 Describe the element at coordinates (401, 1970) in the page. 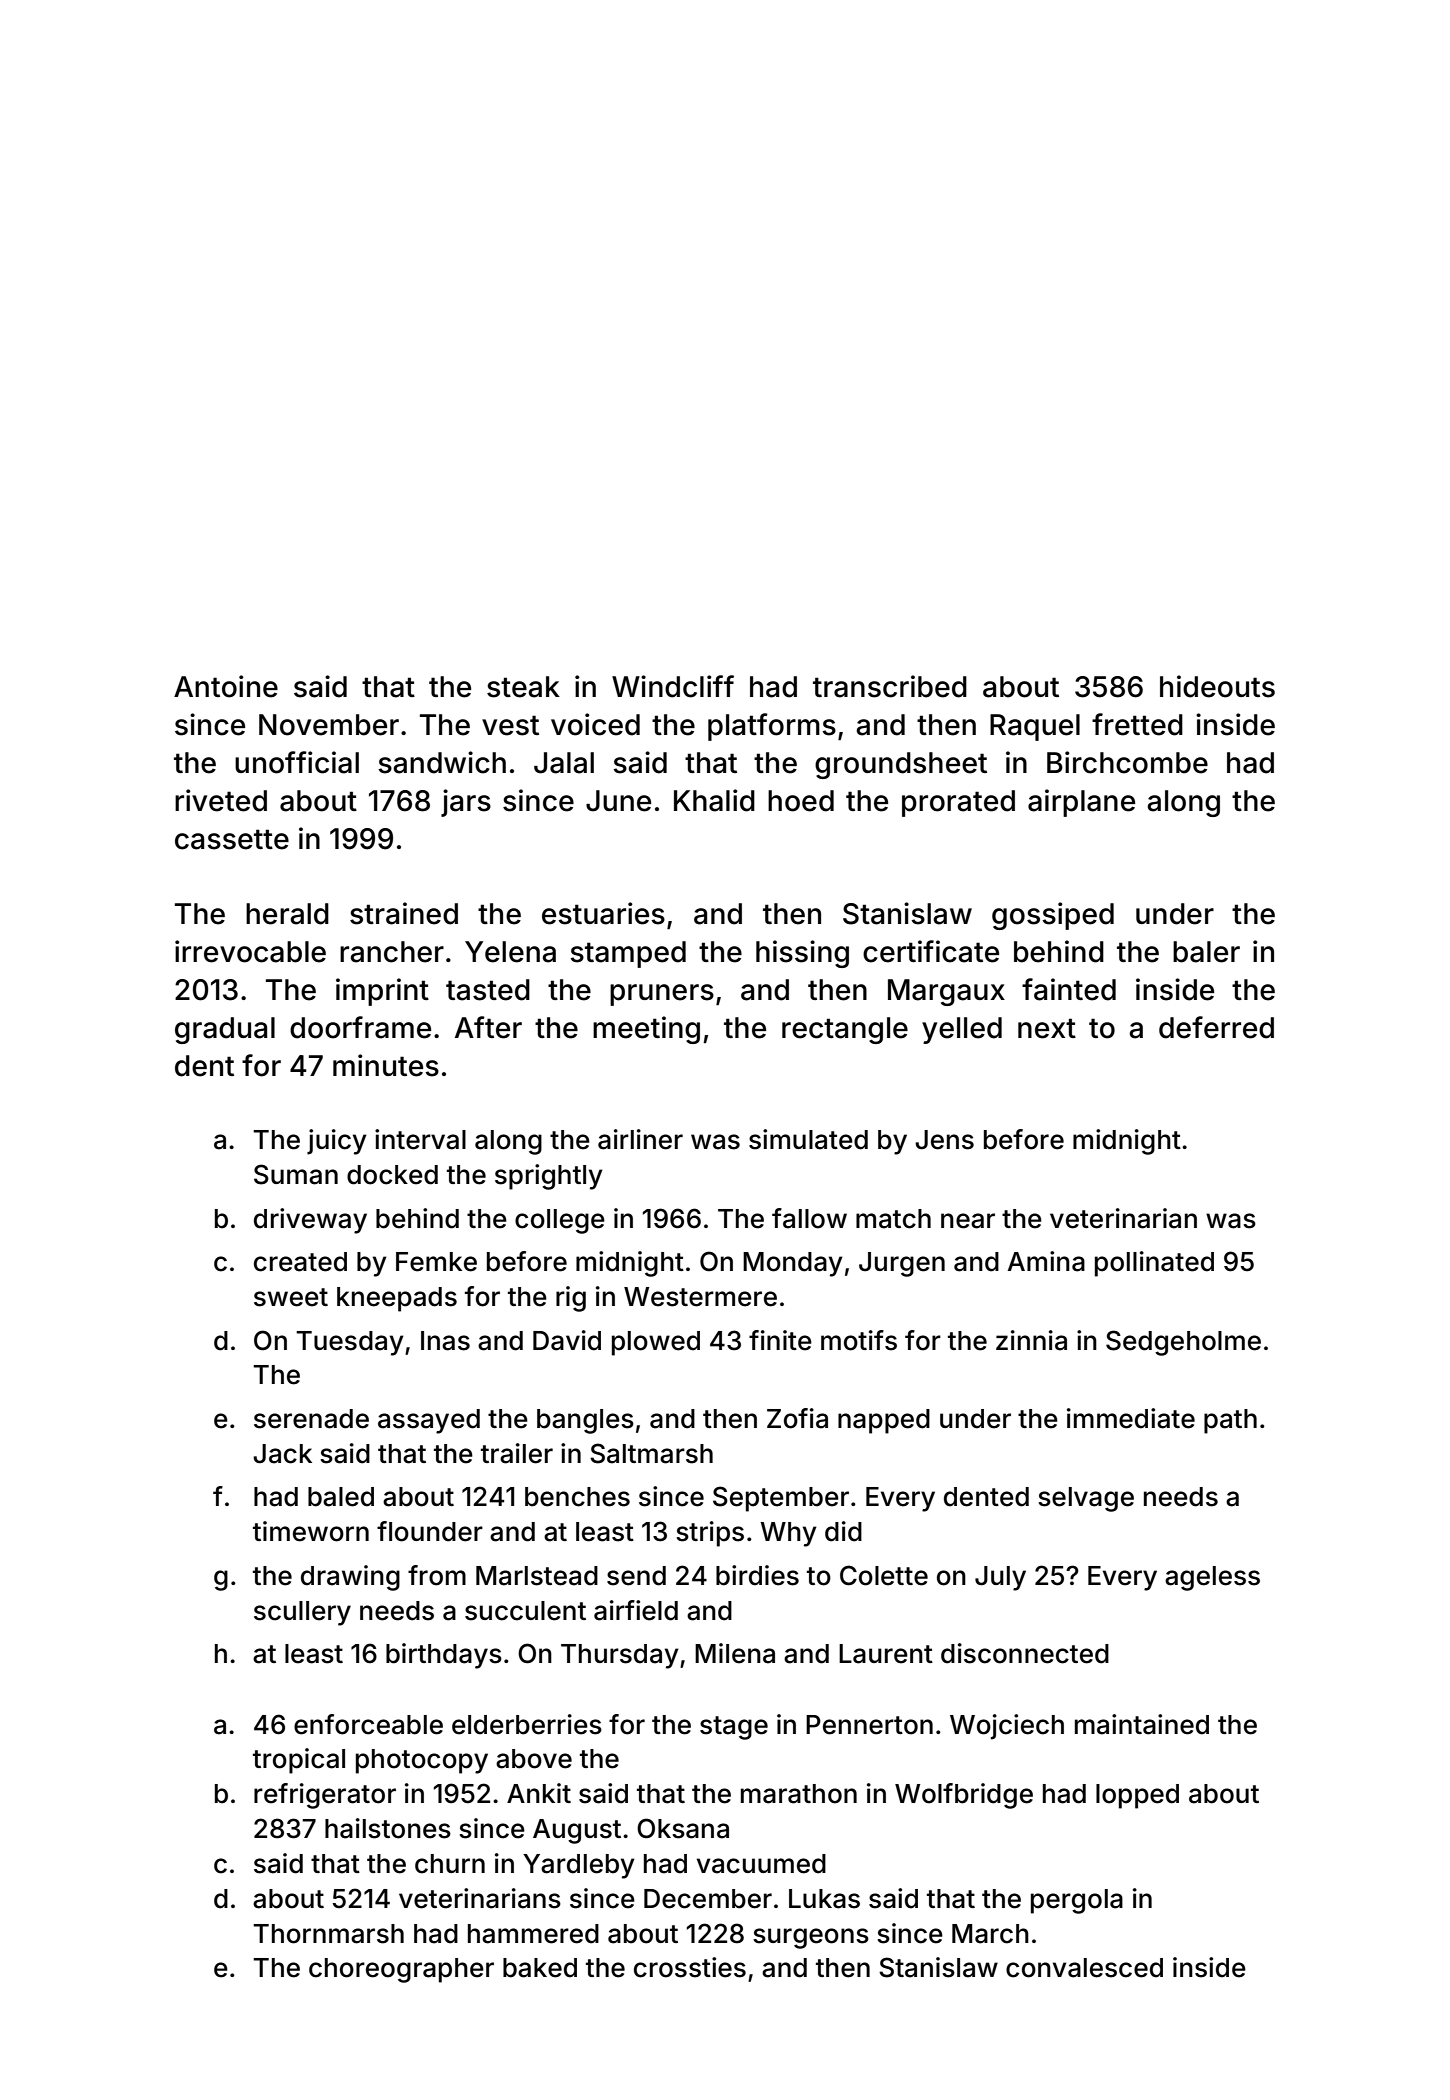

I see `choreographer` at that location.
